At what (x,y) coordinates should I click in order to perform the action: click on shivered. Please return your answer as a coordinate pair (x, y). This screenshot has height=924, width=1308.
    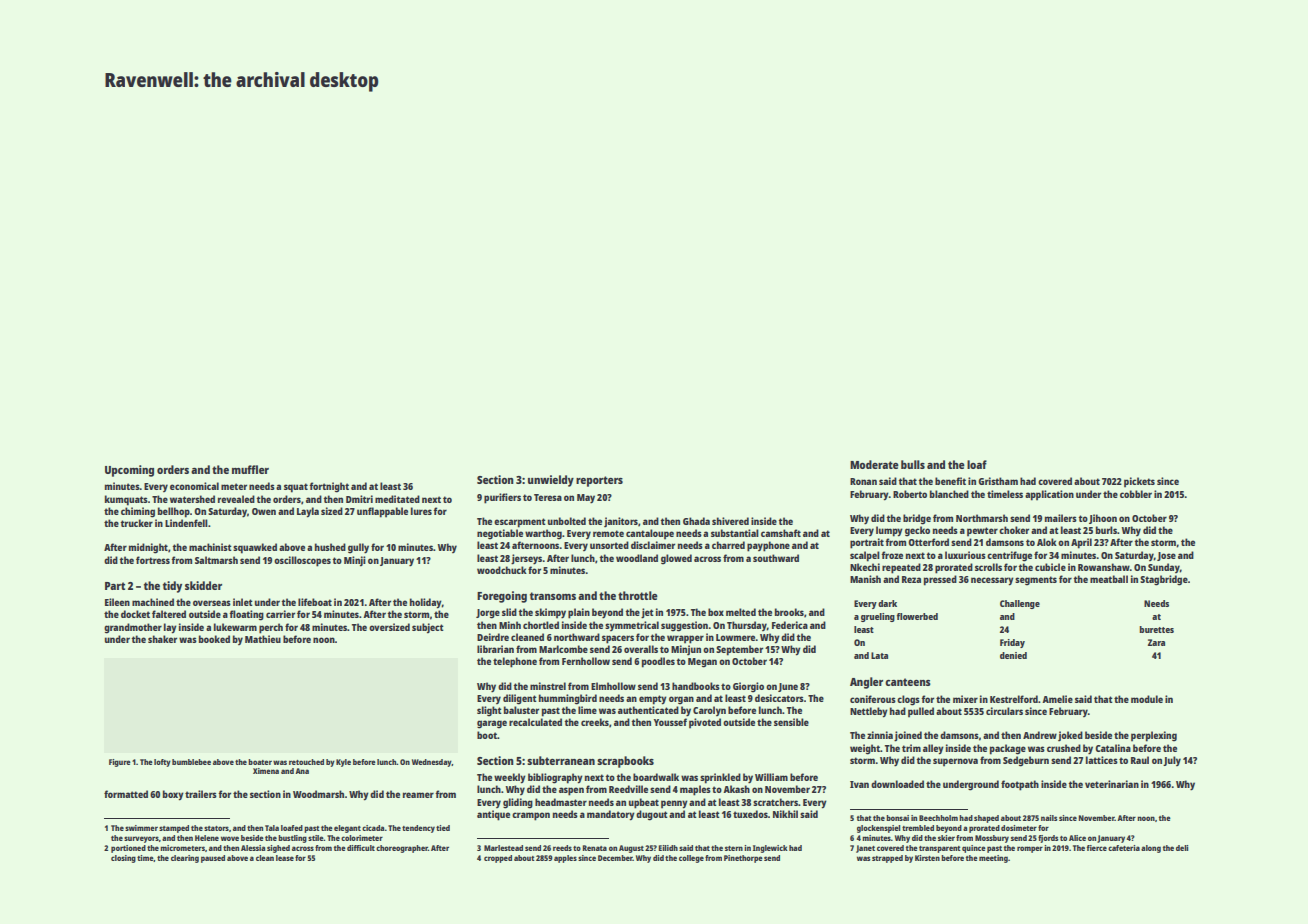
    Looking at the image, I should click on (730, 521).
